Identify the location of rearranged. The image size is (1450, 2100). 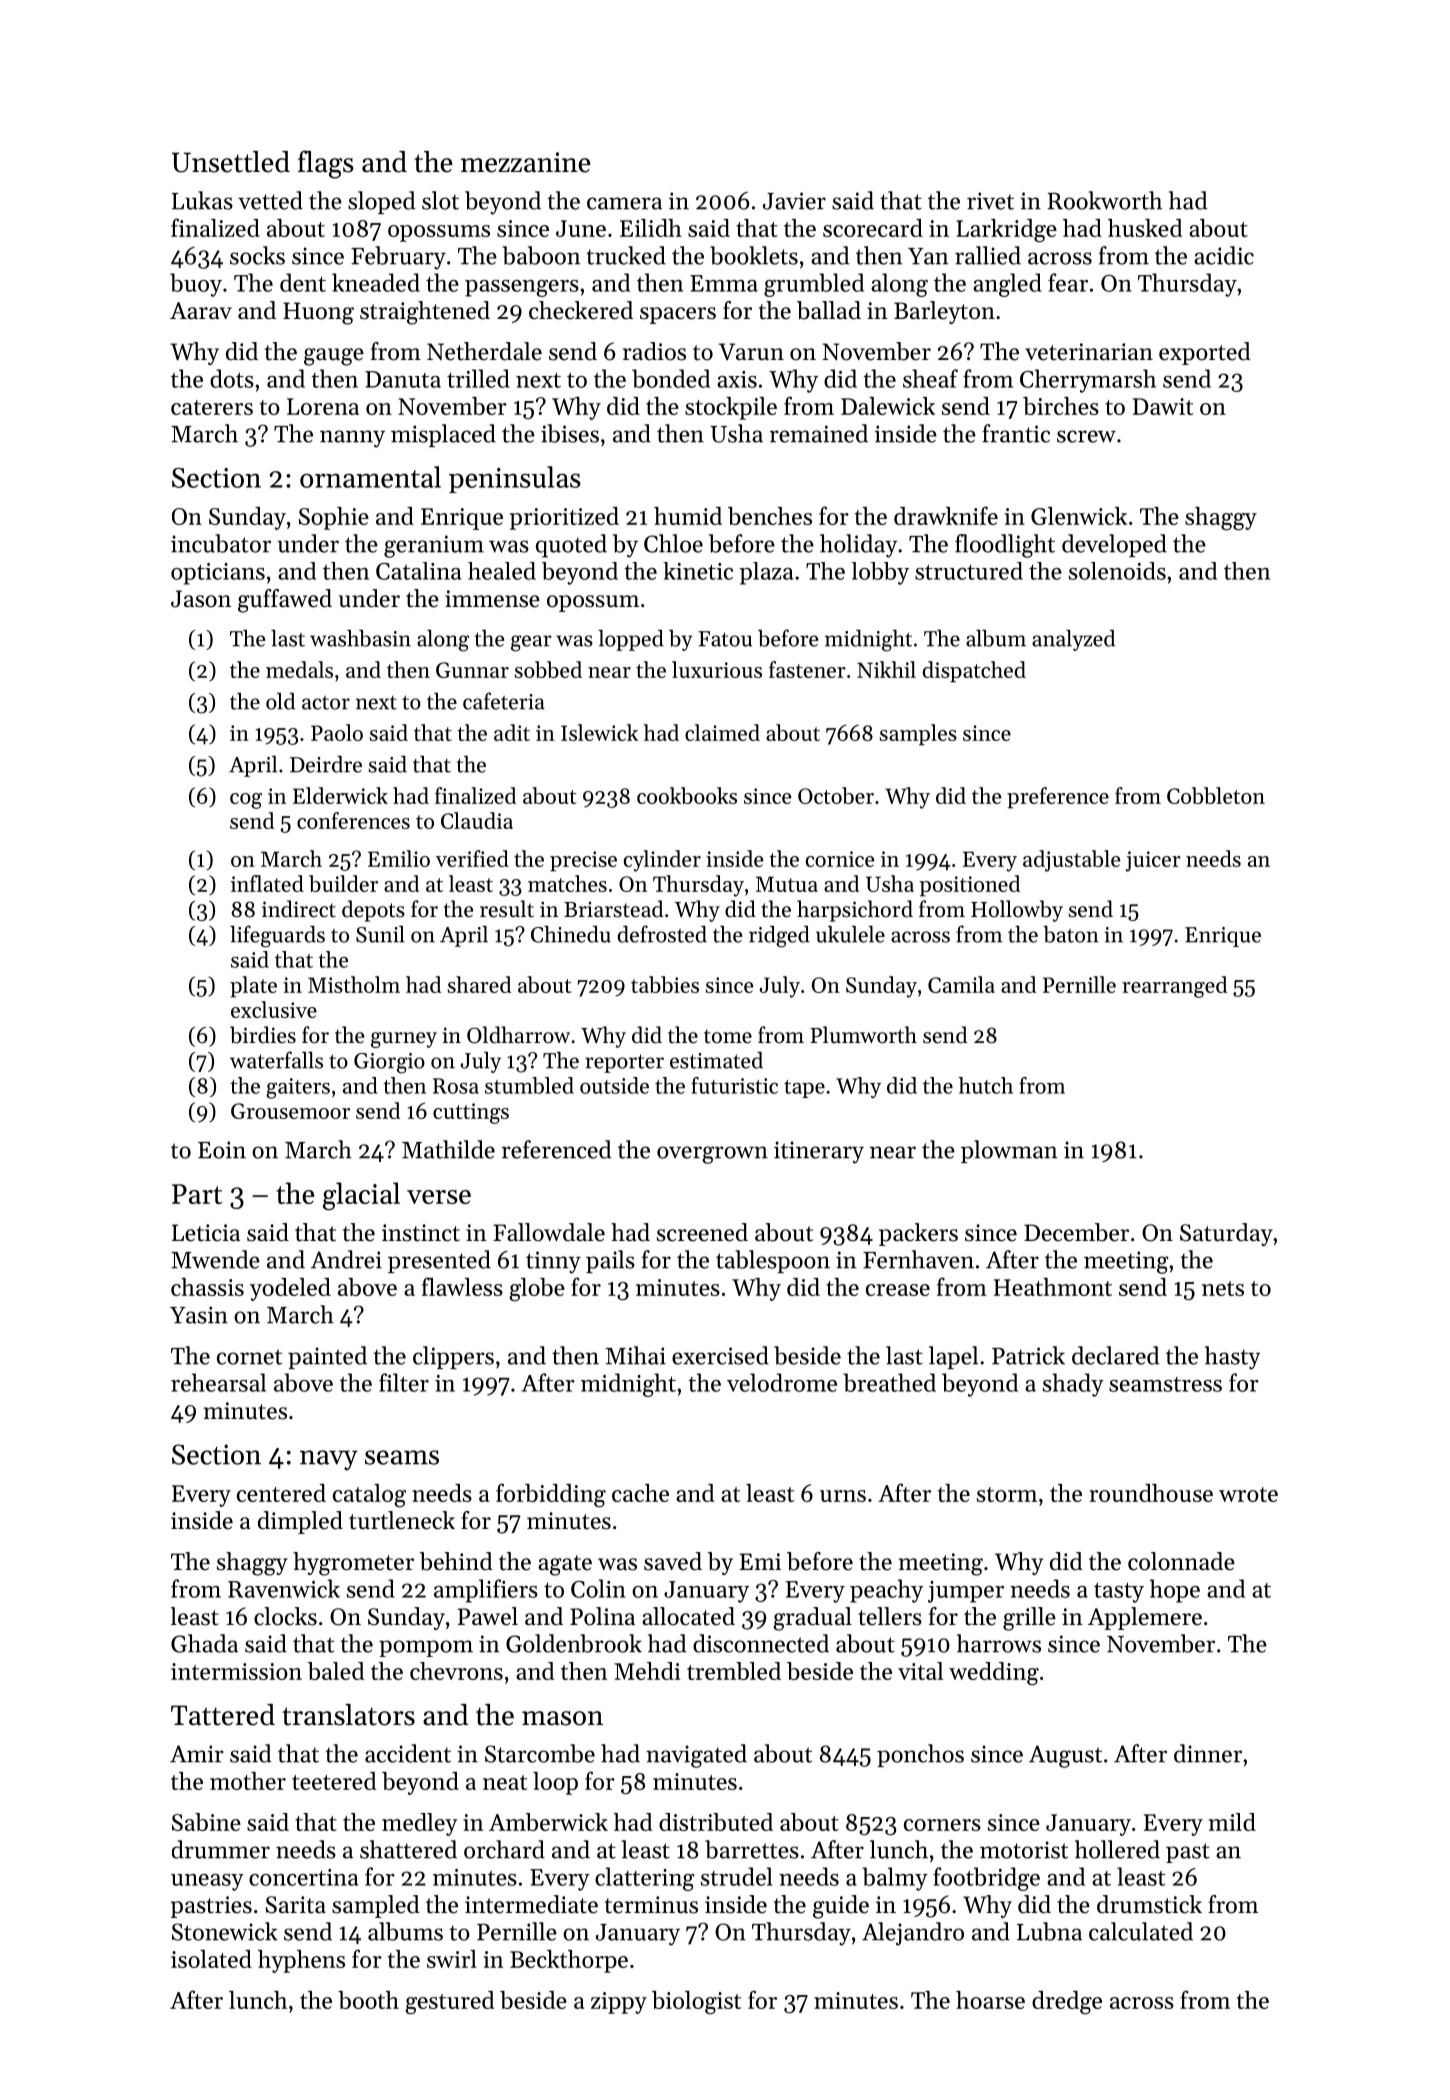
(1174, 987).
